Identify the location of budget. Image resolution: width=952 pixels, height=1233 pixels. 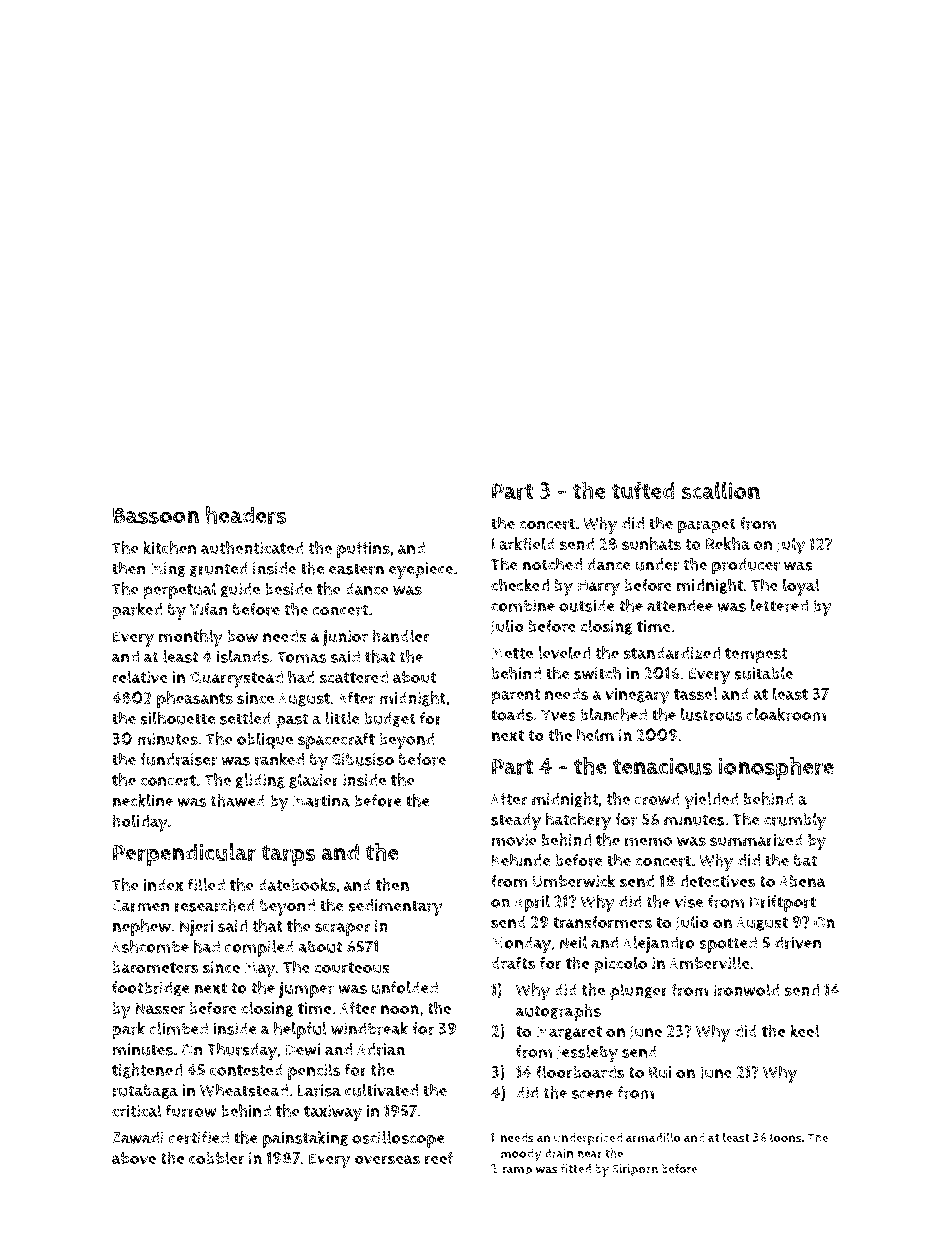
(390, 719).
